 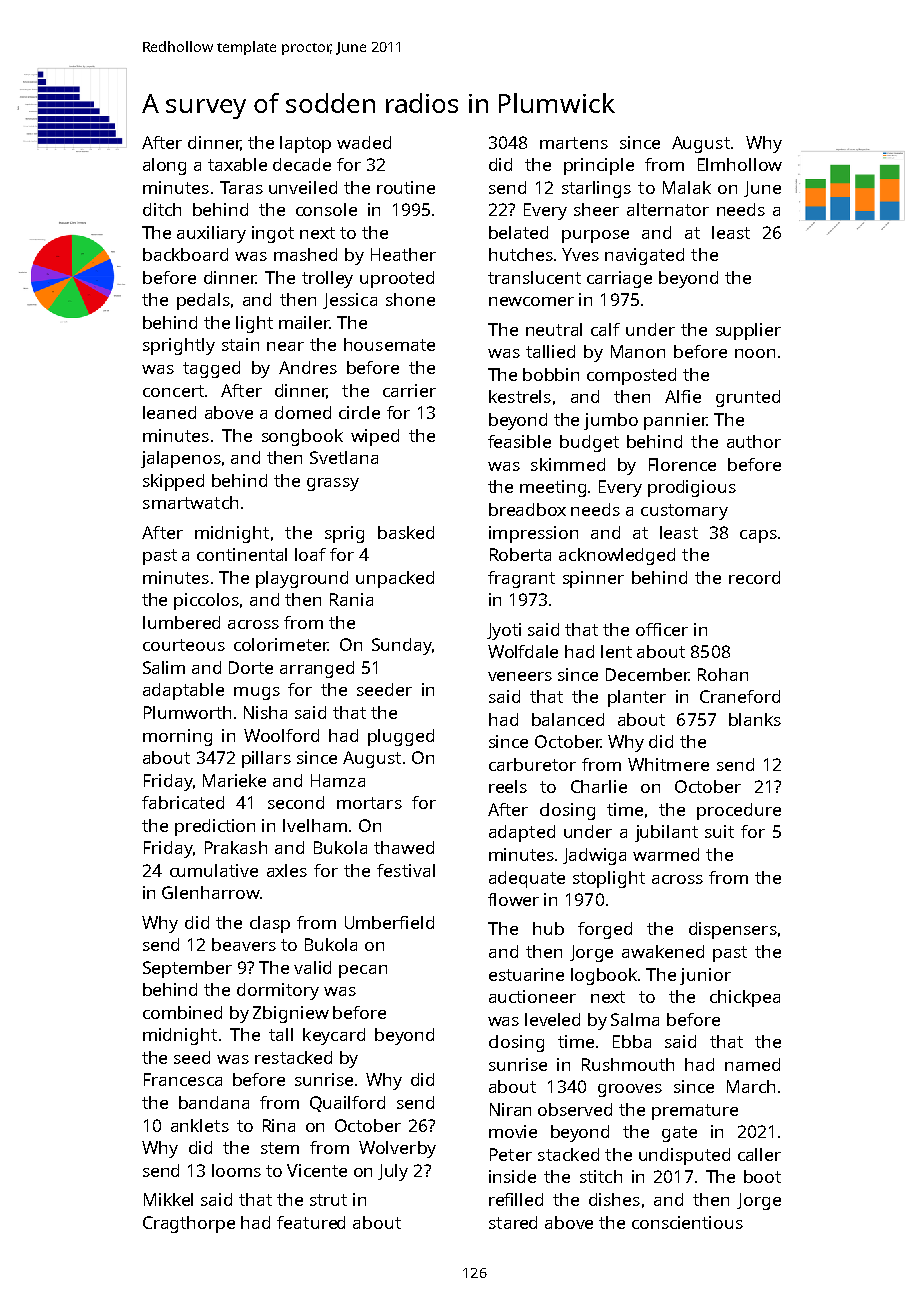 What do you see at coordinates (215, 827) in the screenshot?
I see `prediction` at bounding box center [215, 827].
